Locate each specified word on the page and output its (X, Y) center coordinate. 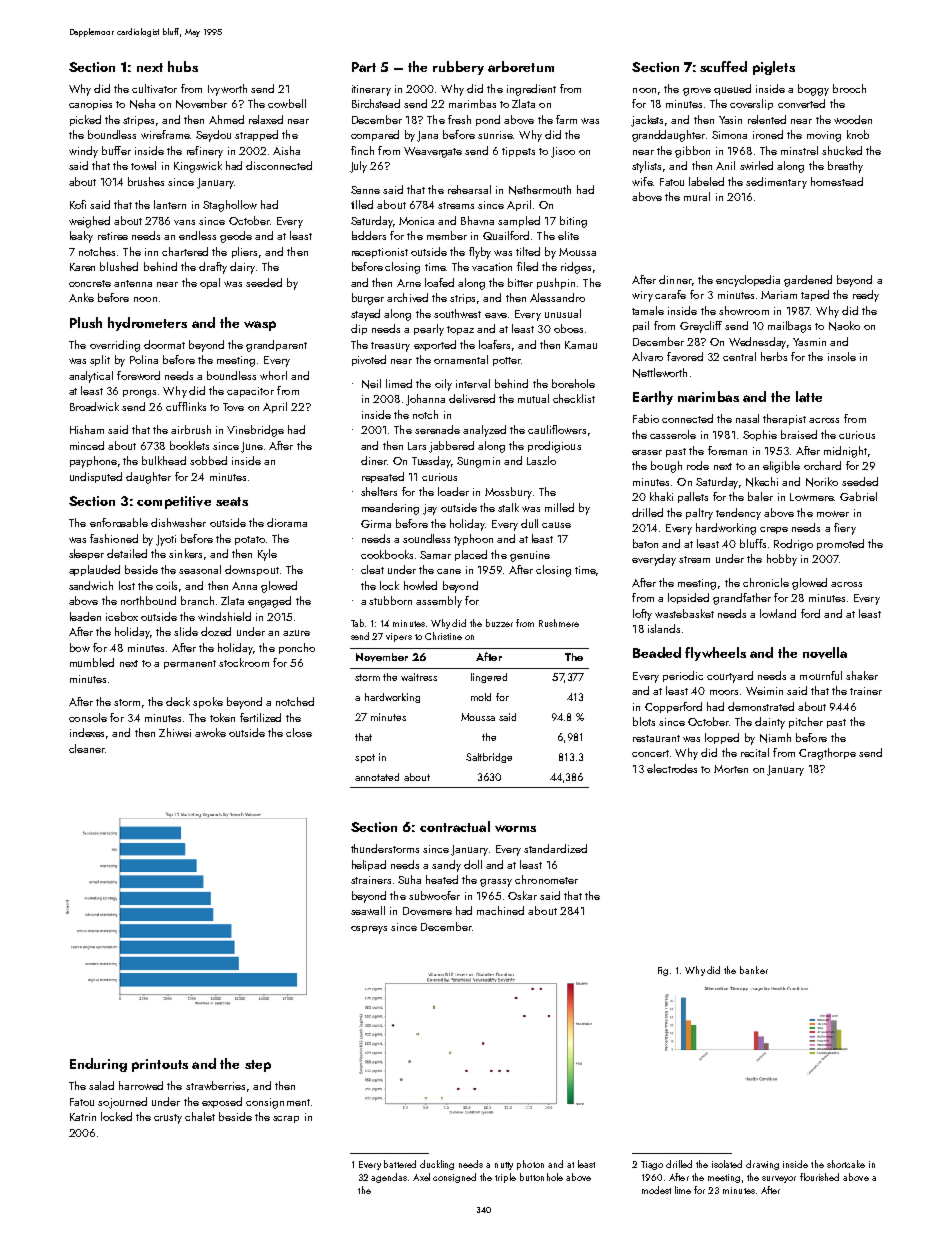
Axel (421, 1177)
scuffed (723, 66)
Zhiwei (175, 732)
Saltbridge (489, 758)
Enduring (98, 1065)
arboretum (521, 66)
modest (656, 1190)
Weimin (764, 691)
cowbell (287, 103)
